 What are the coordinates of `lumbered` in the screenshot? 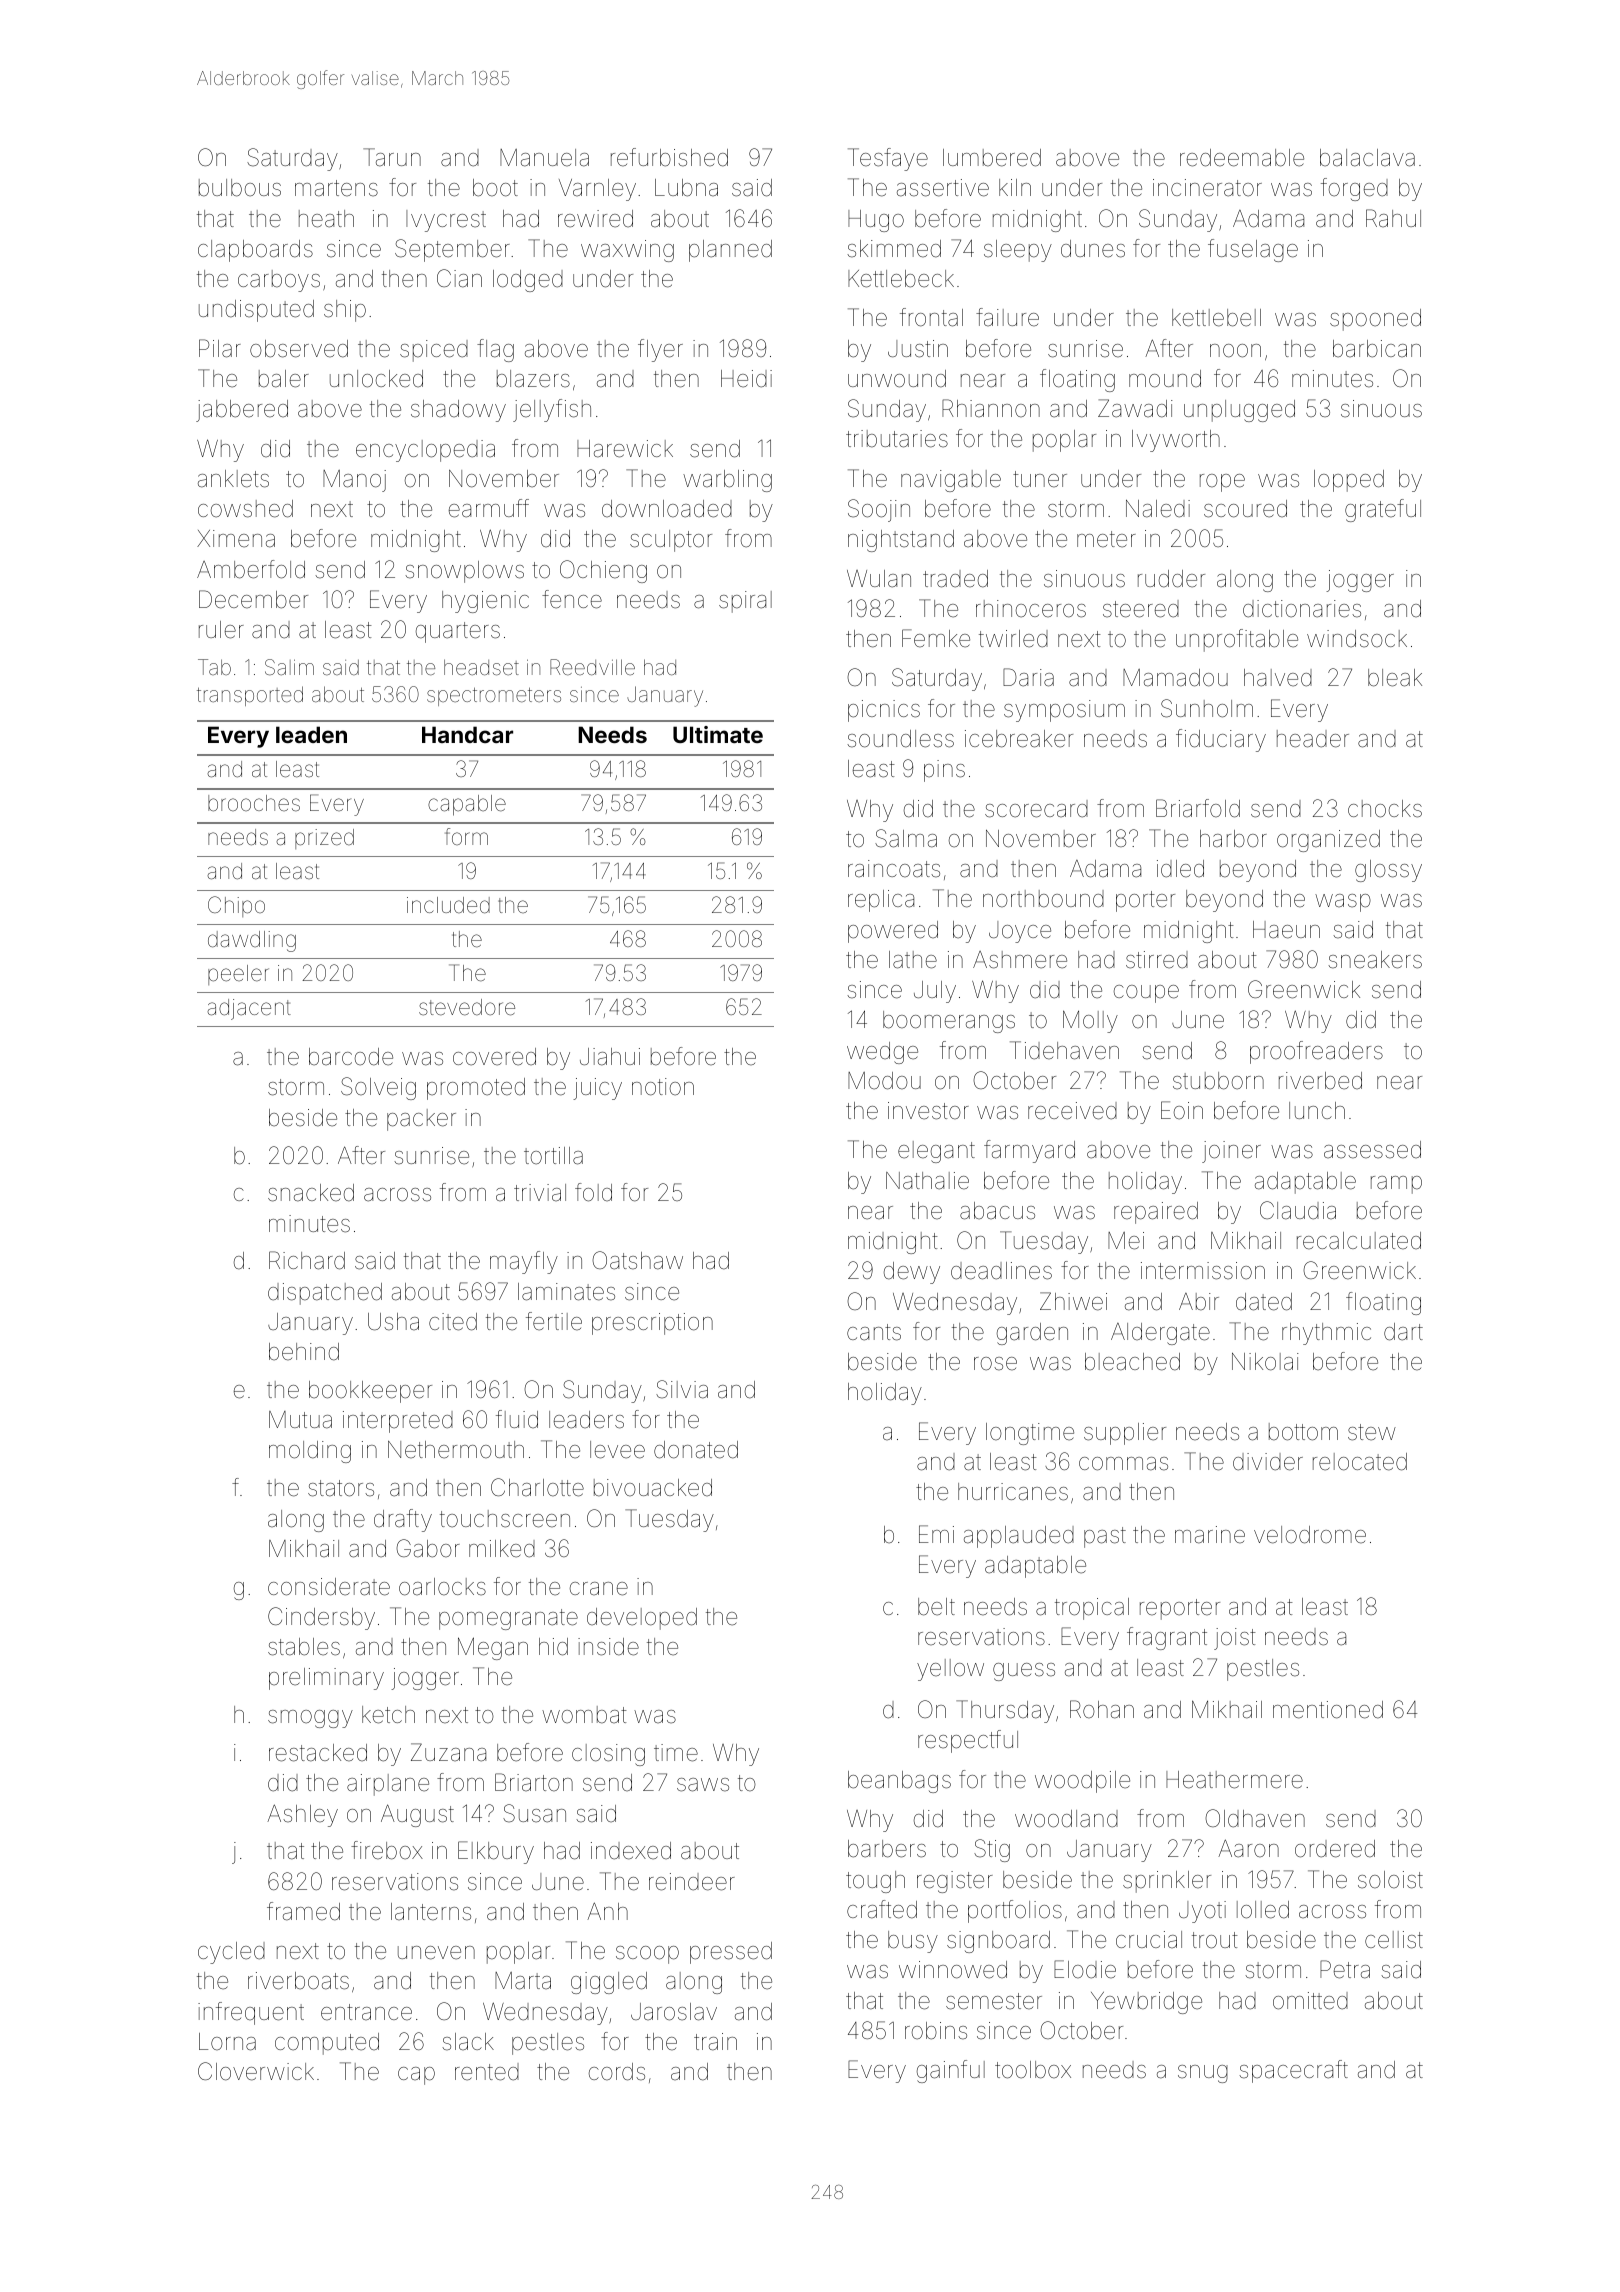 It's located at (992, 158).
